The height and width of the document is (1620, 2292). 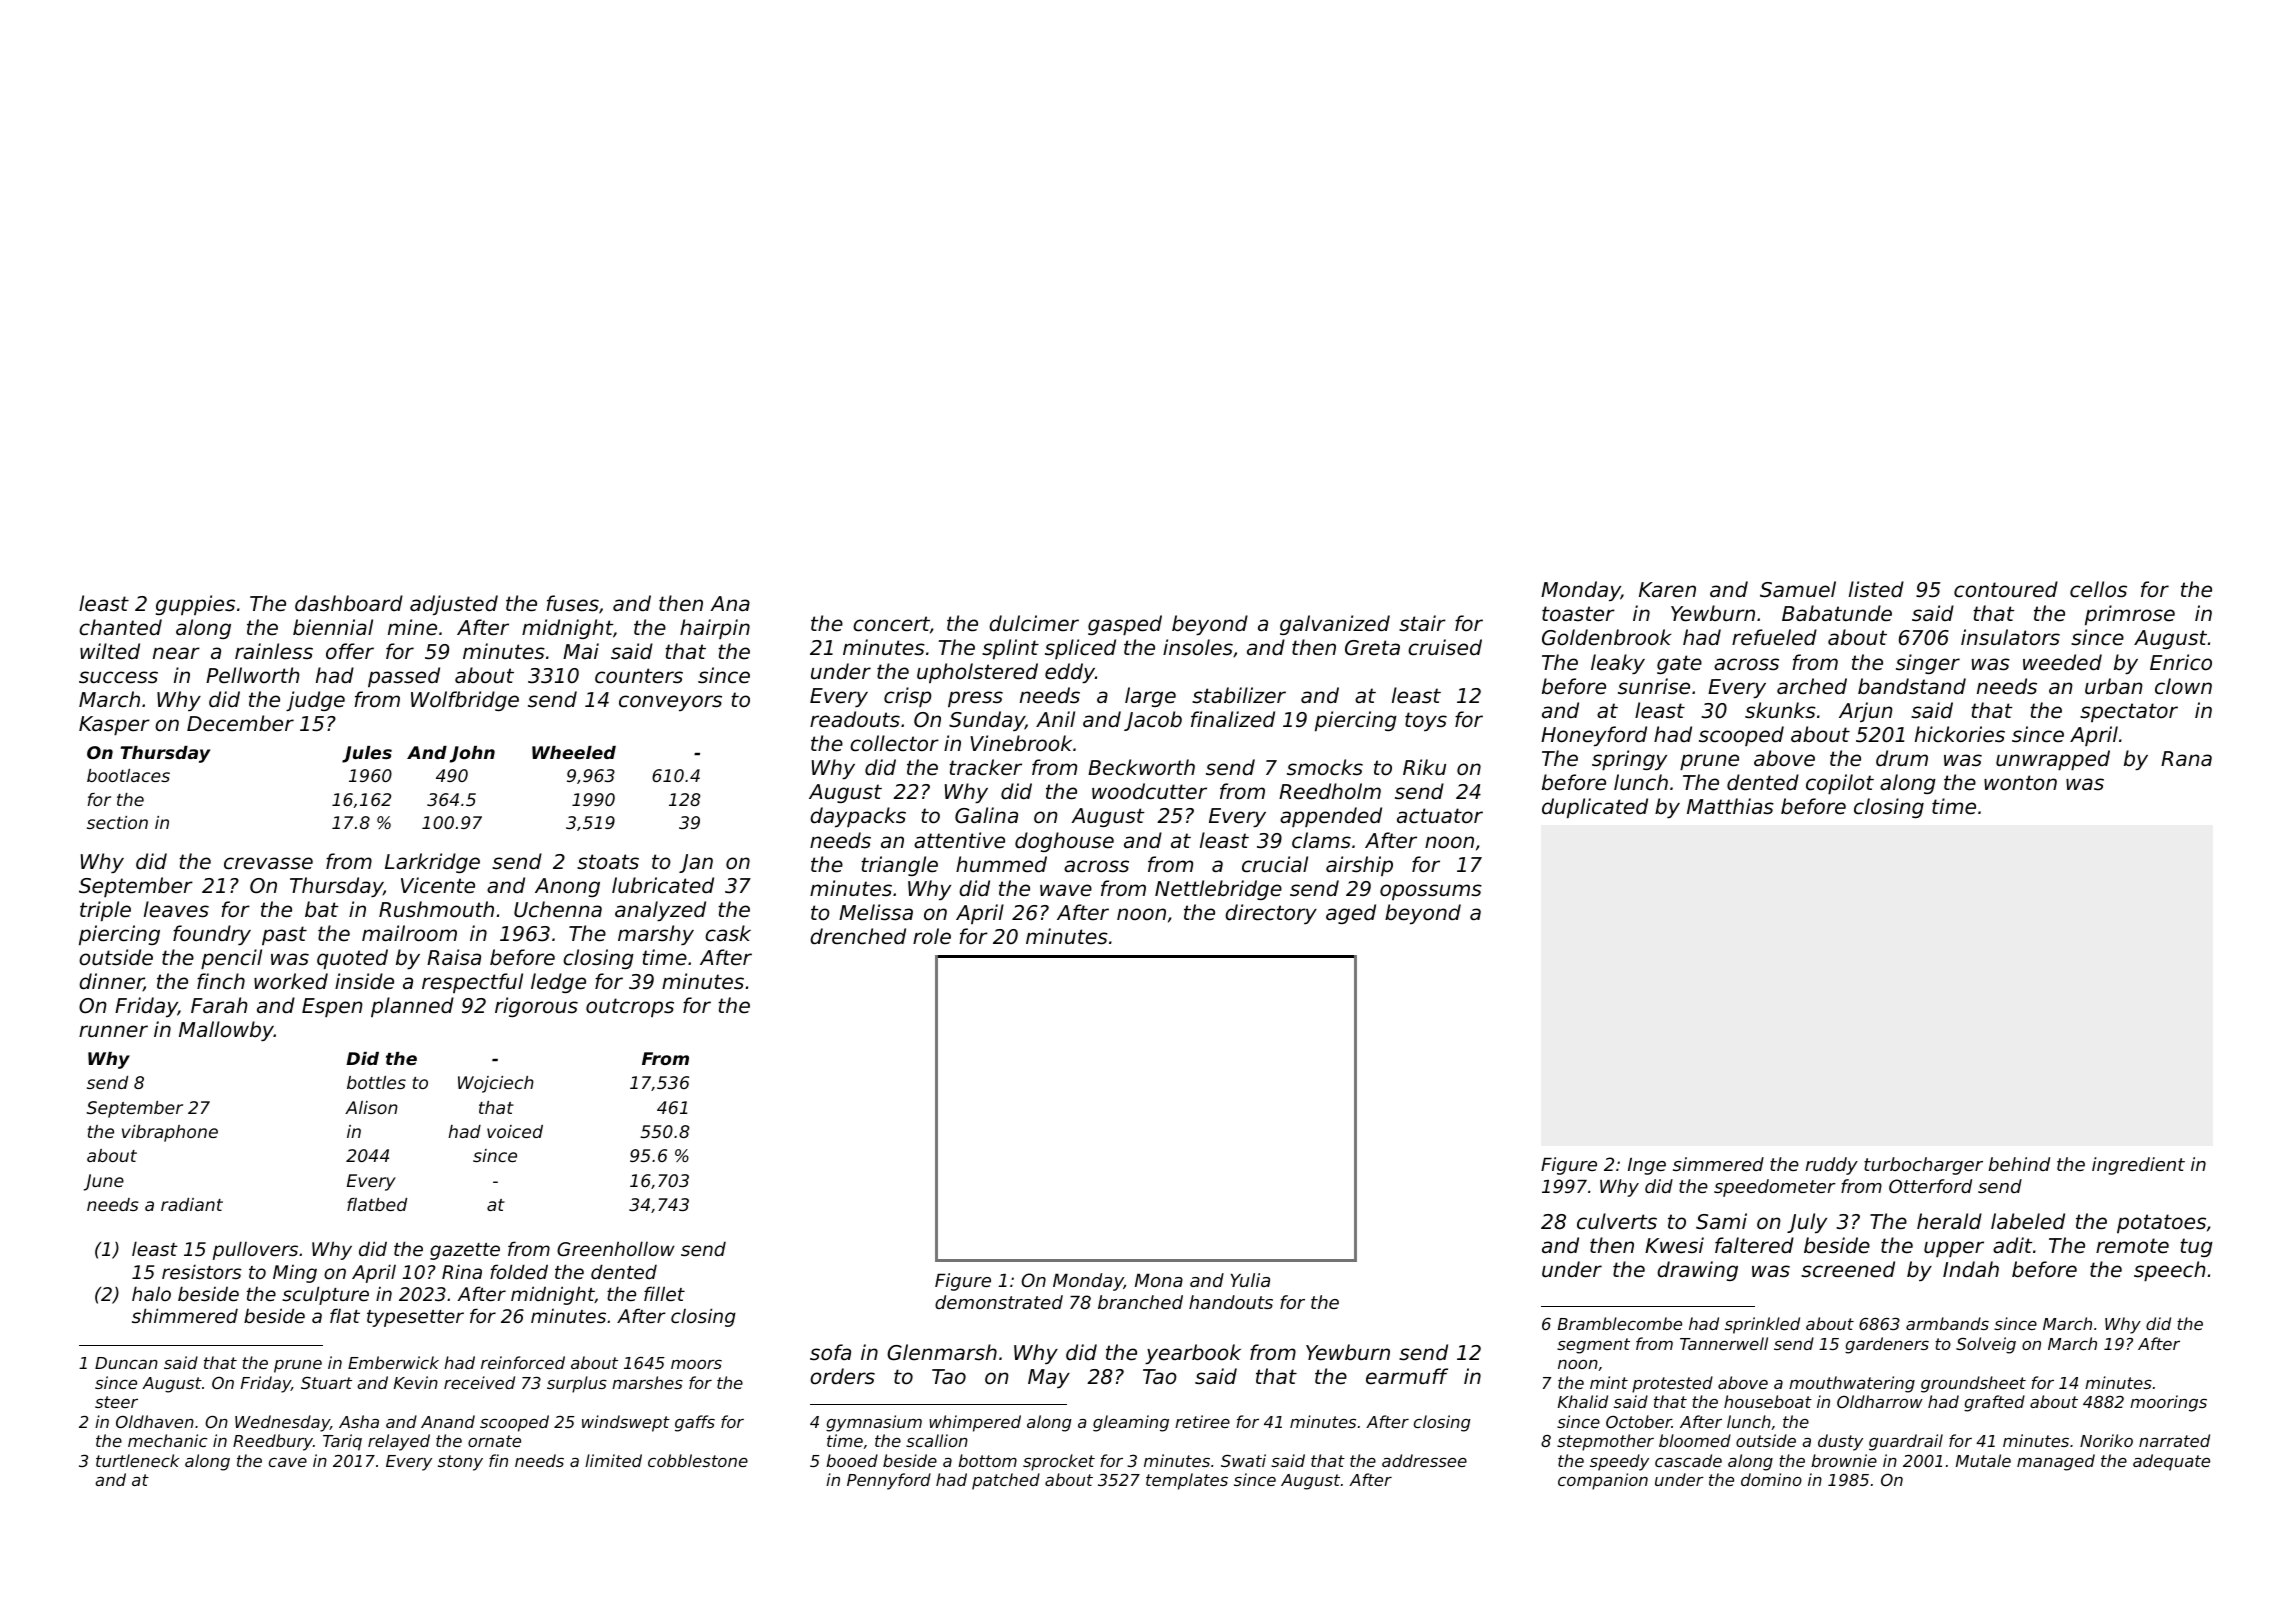 I want to click on Greenhollow, so click(x=616, y=1248).
